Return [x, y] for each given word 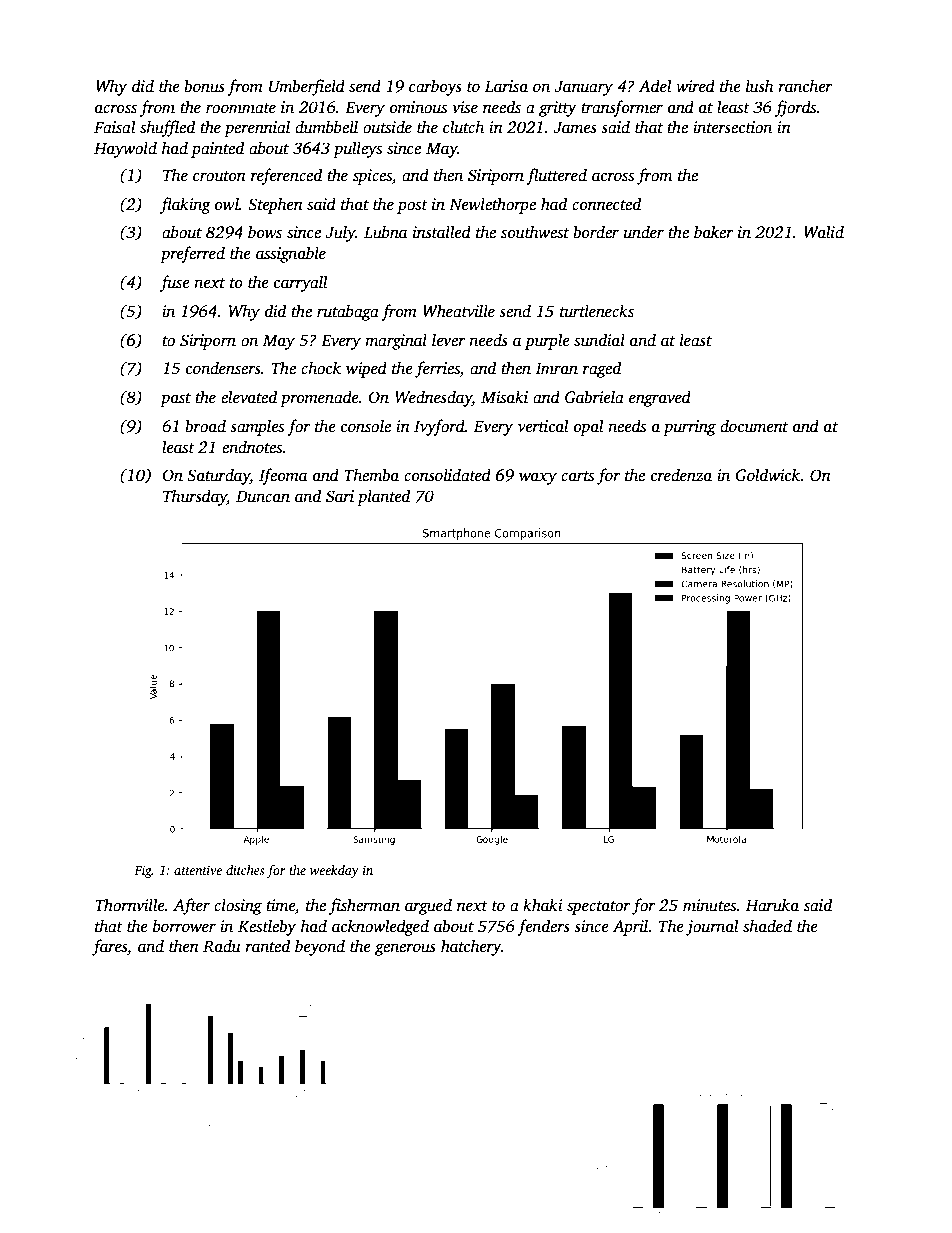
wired [695, 86]
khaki [543, 904]
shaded [767, 926]
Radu [222, 946]
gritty [558, 109]
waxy [538, 478]
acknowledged [380, 927]
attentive [198, 870]
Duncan [263, 496]
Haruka [772, 905]
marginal [396, 341]
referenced [286, 176]
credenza [681, 475]
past [175, 400]
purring [689, 428]
